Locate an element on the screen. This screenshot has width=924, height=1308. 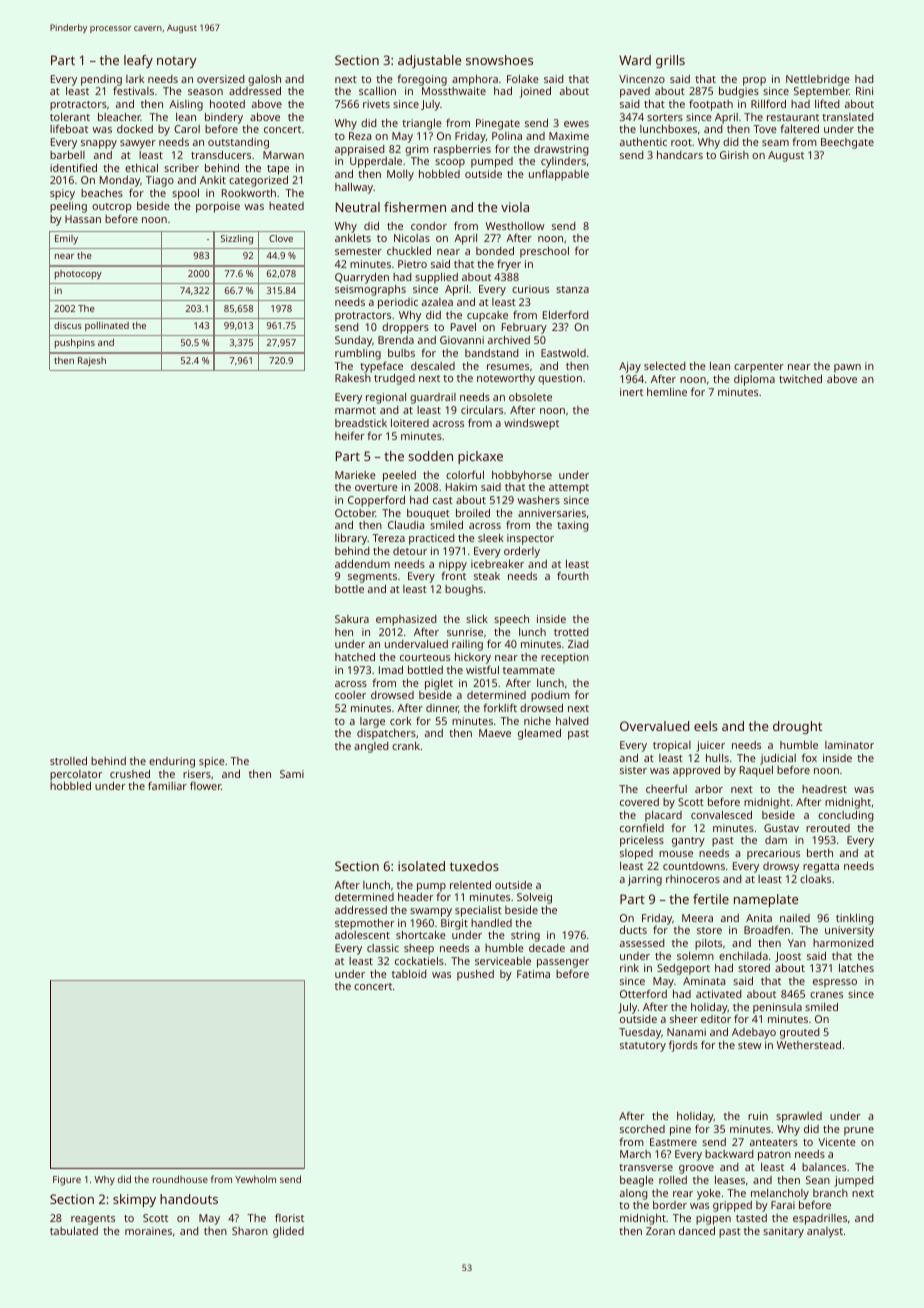
Rajesh is located at coordinates (92, 362).
